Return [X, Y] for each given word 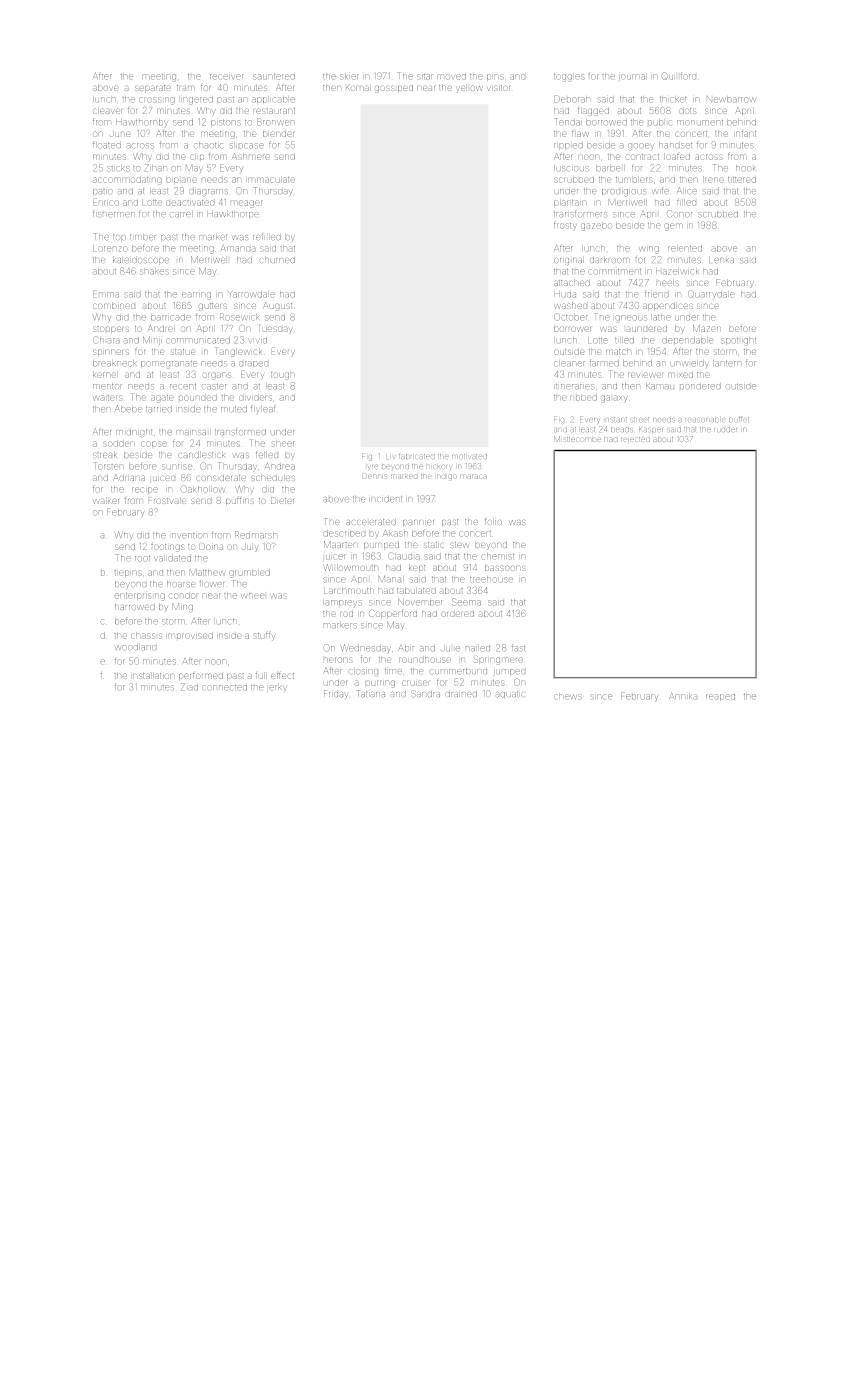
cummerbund [458, 671]
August [278, 306]
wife [661, 190]
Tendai [568, 121]
